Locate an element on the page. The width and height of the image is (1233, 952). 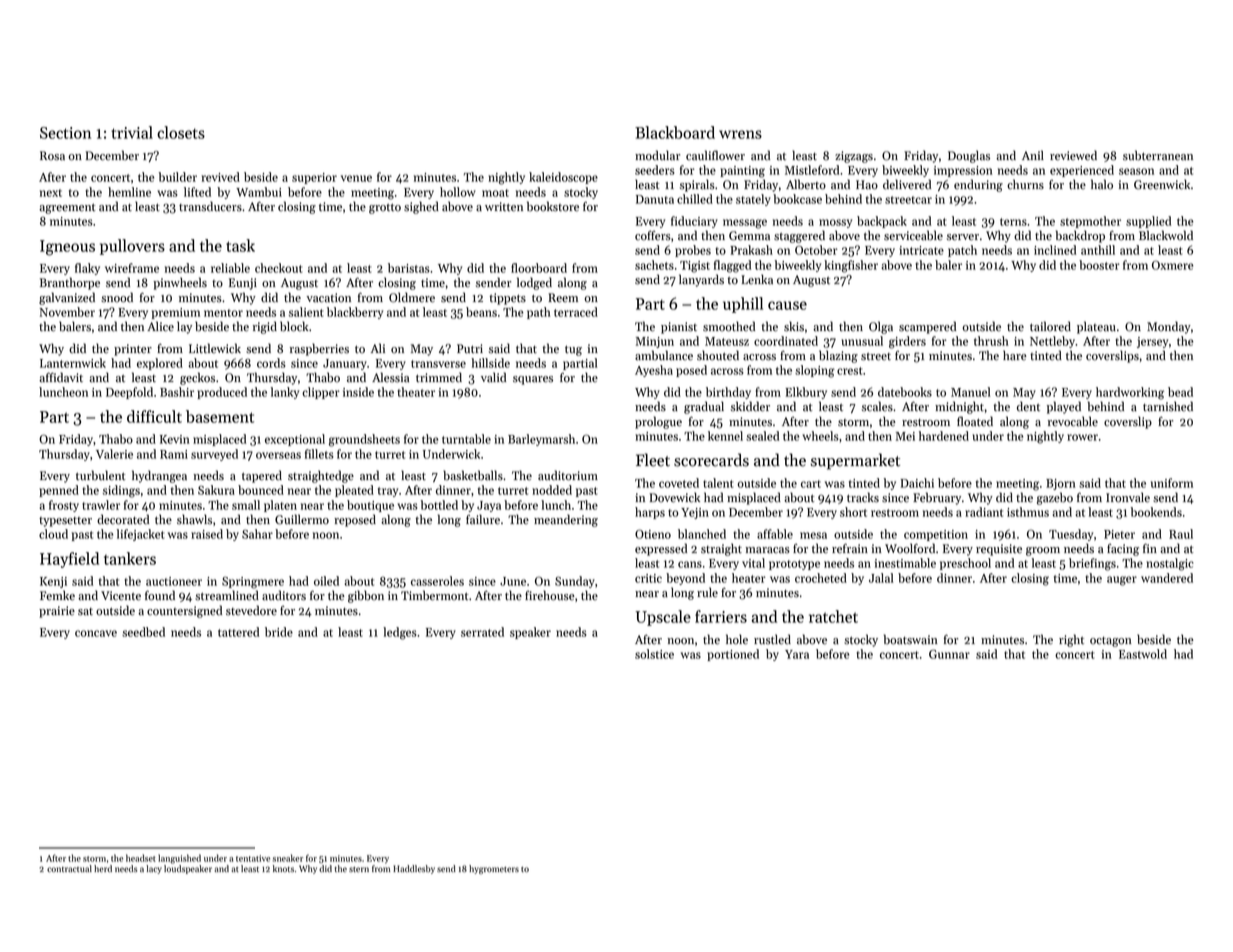
Section is located at coordinates (65, 133).
